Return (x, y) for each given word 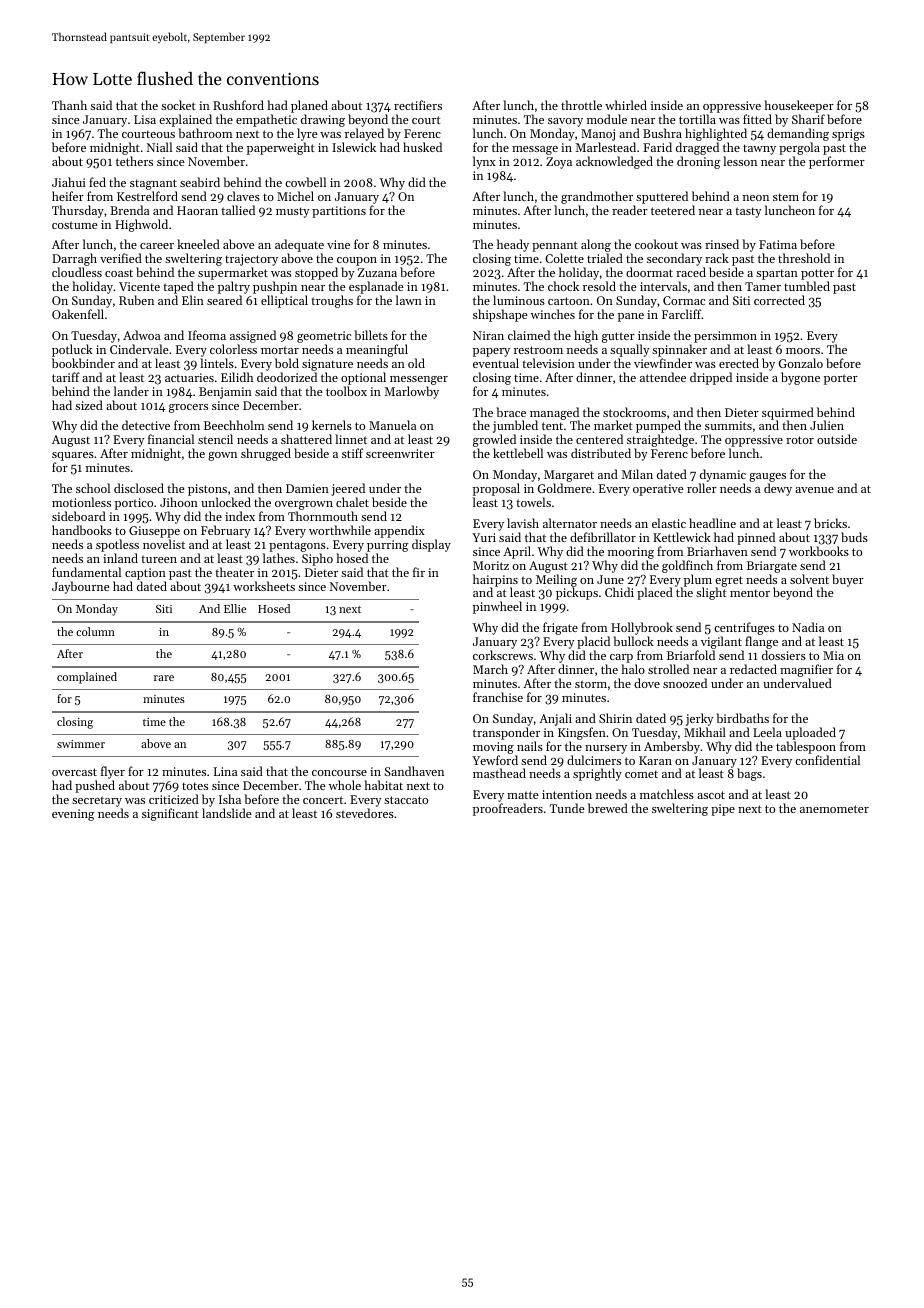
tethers (134, 161)
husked (422, 147)
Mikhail (705, 732)
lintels (217, 363)
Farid (657, 147)
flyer (113, 772)
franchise (498, 697)
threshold (804, 258)
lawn (409, 300)
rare (164, 678)
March (490, 669)
